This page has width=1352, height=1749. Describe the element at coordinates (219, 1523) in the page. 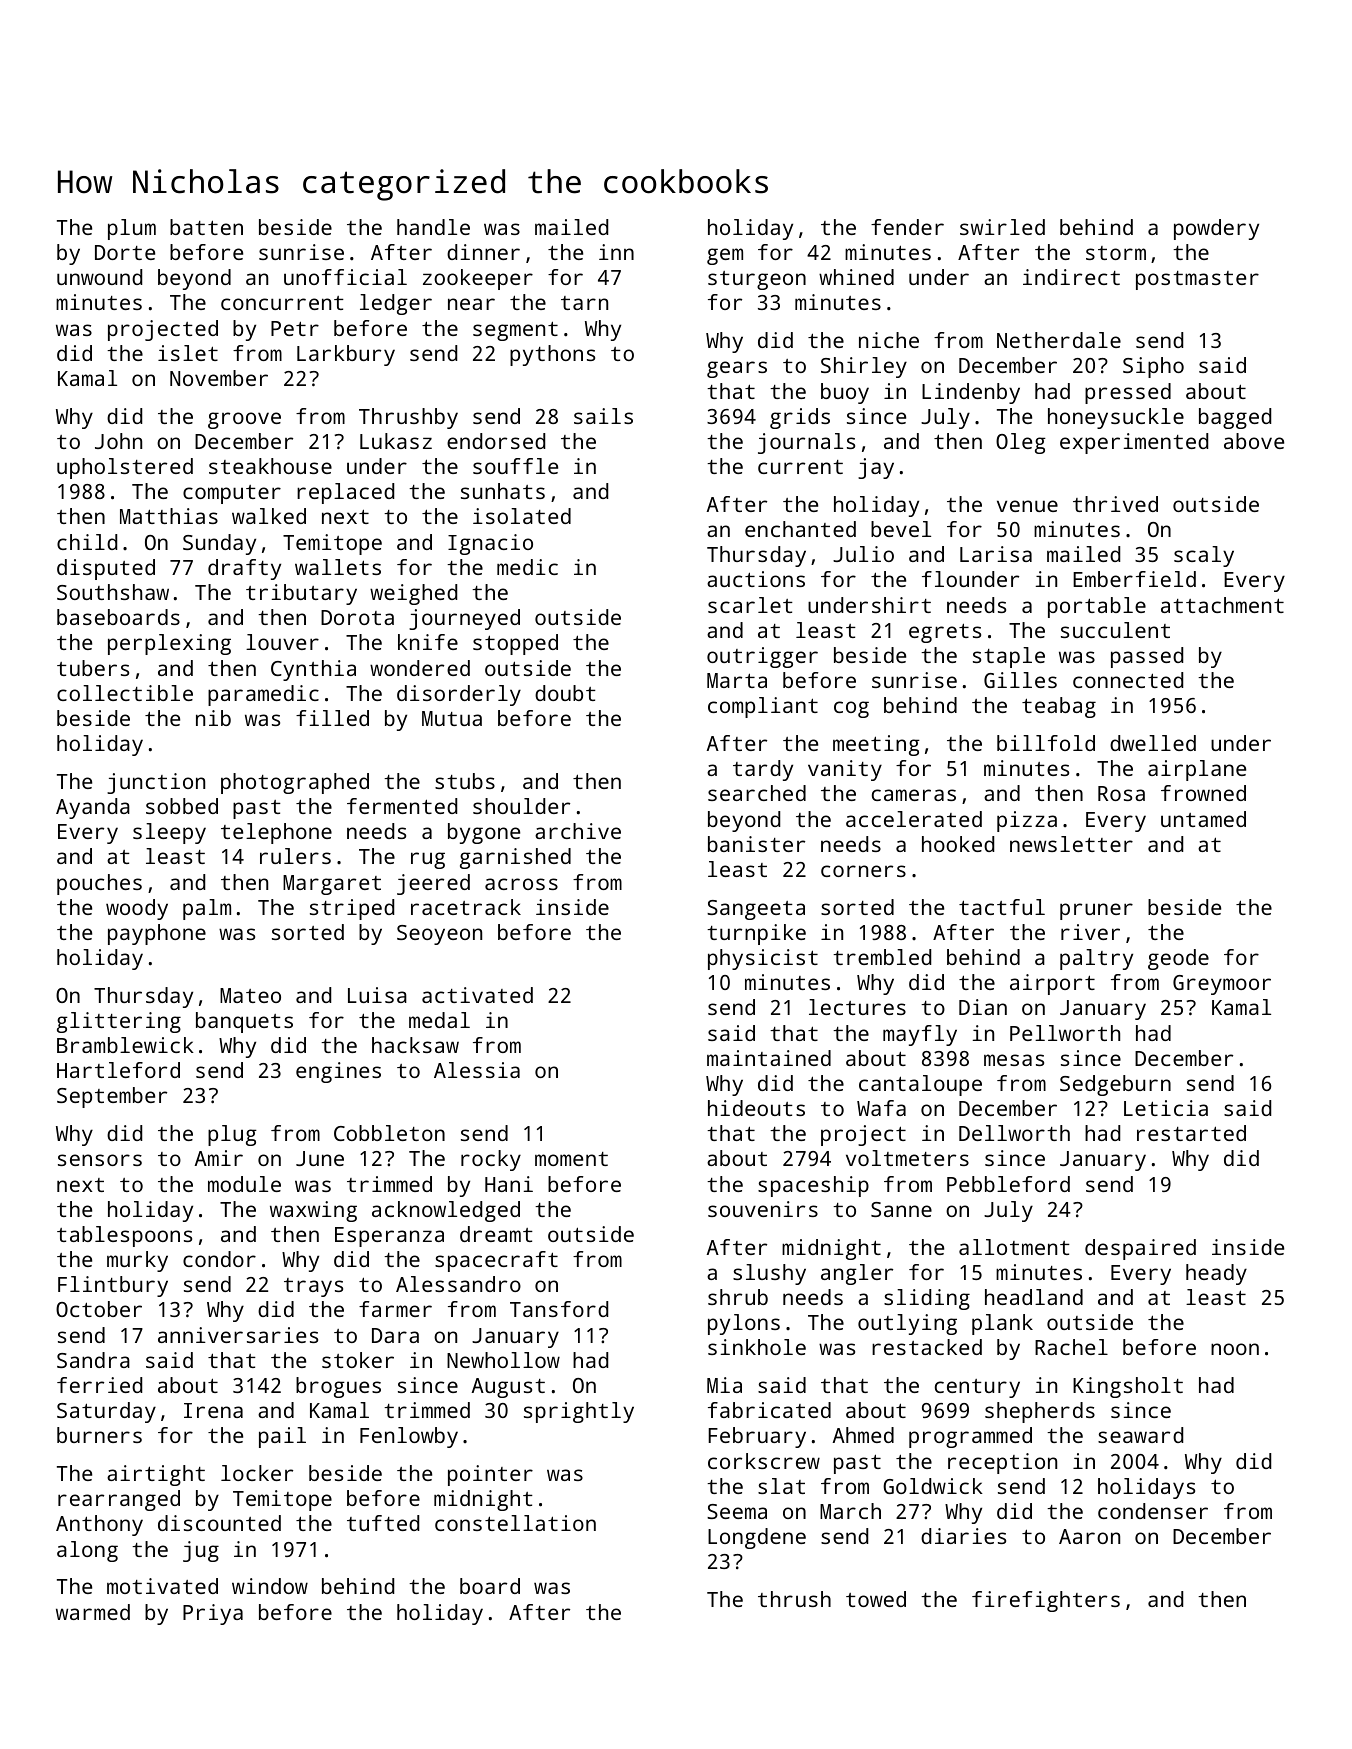

I see `discounted` at that location.
